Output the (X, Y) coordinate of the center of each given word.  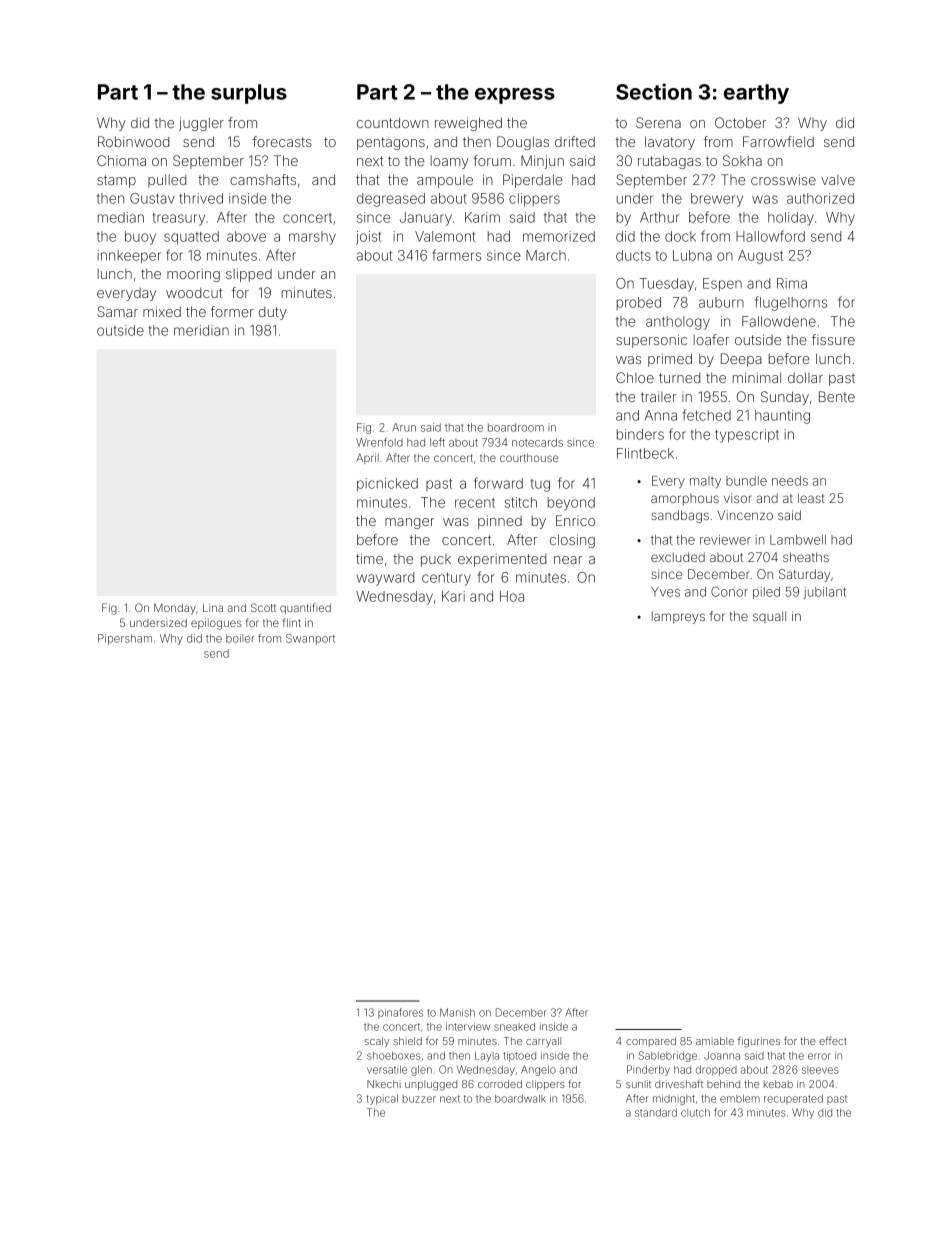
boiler (240, 638)
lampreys (678, 617)
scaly (376, 1042)
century (446, 579)
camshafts (263, 179)
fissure (833, 339)
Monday (175, 609)
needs (790, 481)
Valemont (445, 236)
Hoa (512, 596)
